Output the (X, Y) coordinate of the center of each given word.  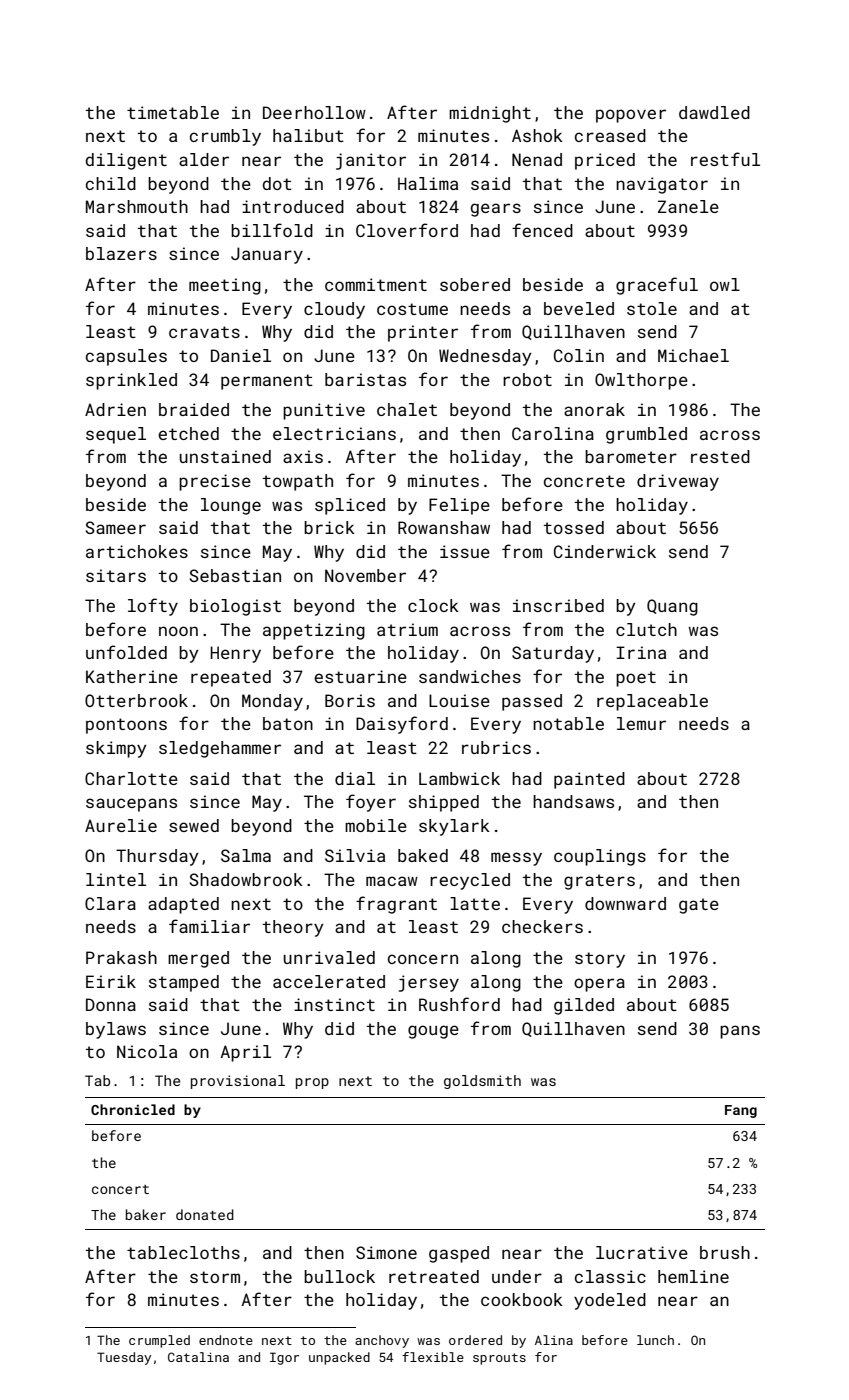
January (267, 255)
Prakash (121, 957)
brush (725, 1252)
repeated (231, 678)
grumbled (646, 435)
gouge (433, 1032)
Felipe (459, 506)
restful (725, 159)
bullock (339, 1276)
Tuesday (124, 1358)
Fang (741, 1111)
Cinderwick (605, 551)
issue (465, 551)
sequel (116, 435)
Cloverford (407, 230)
